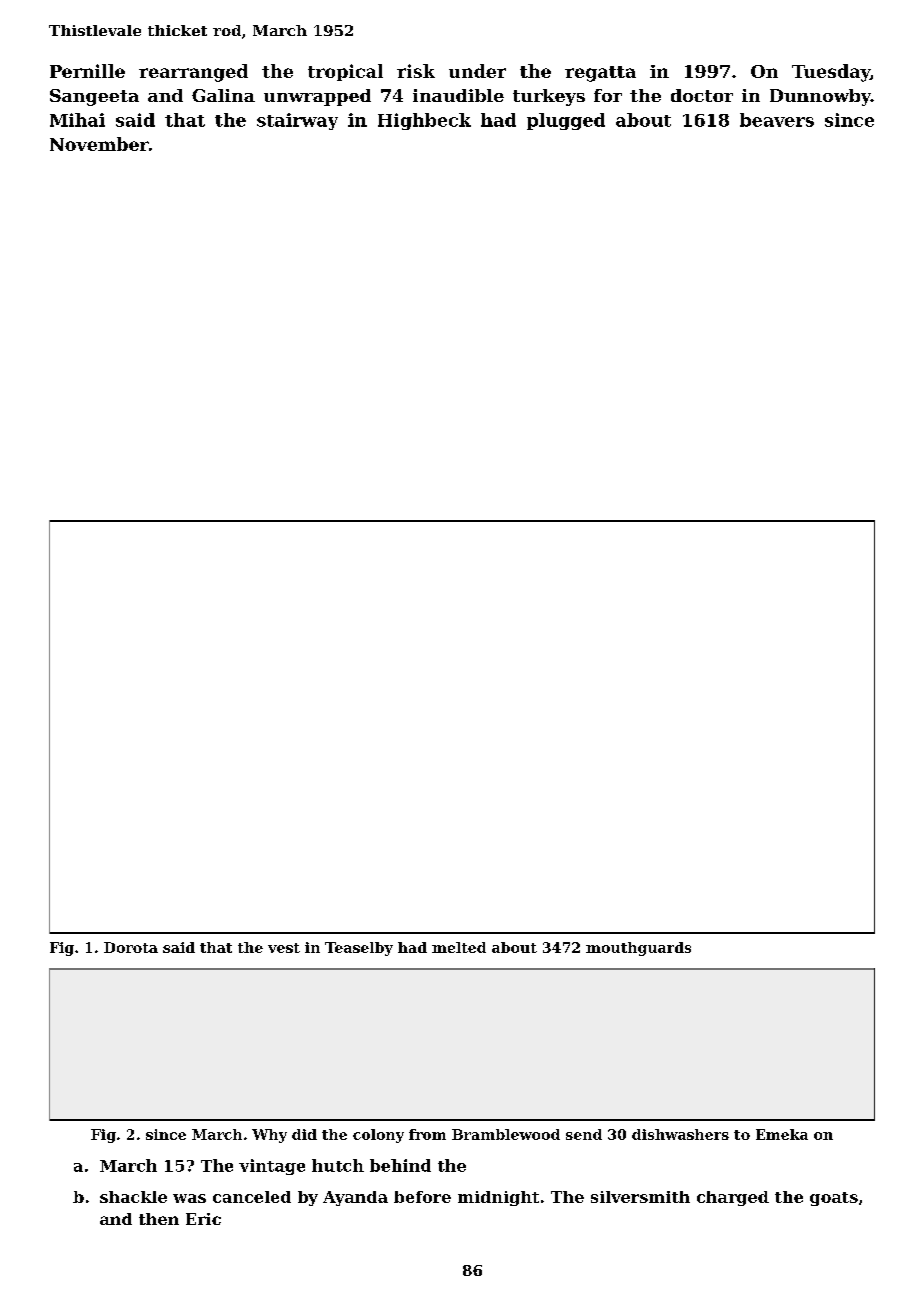 This screenshot has height=1308, width=924. I want to click on rearranged, so click(193, 73).
